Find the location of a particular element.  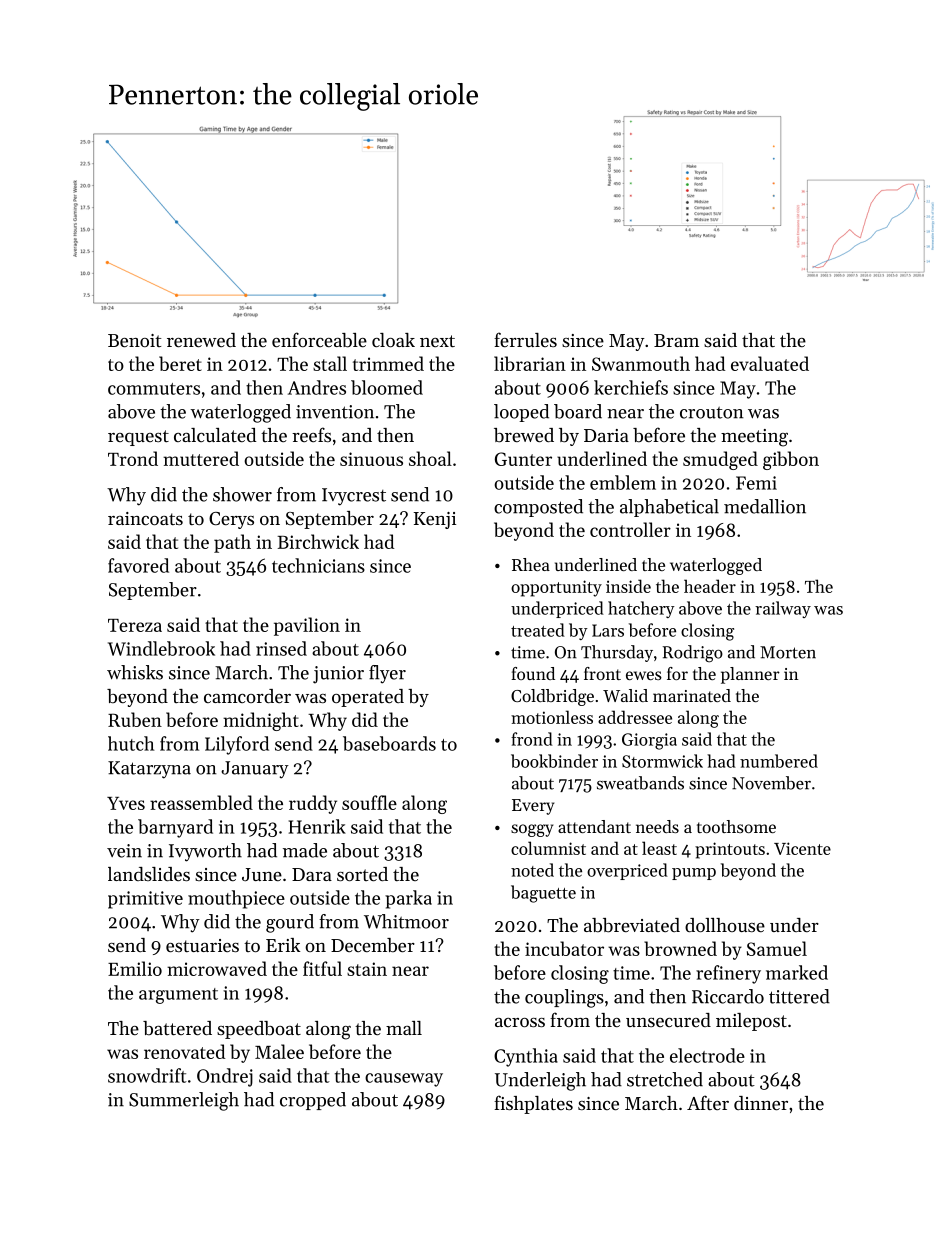

causeway is located at coordinates (404, 1080).
